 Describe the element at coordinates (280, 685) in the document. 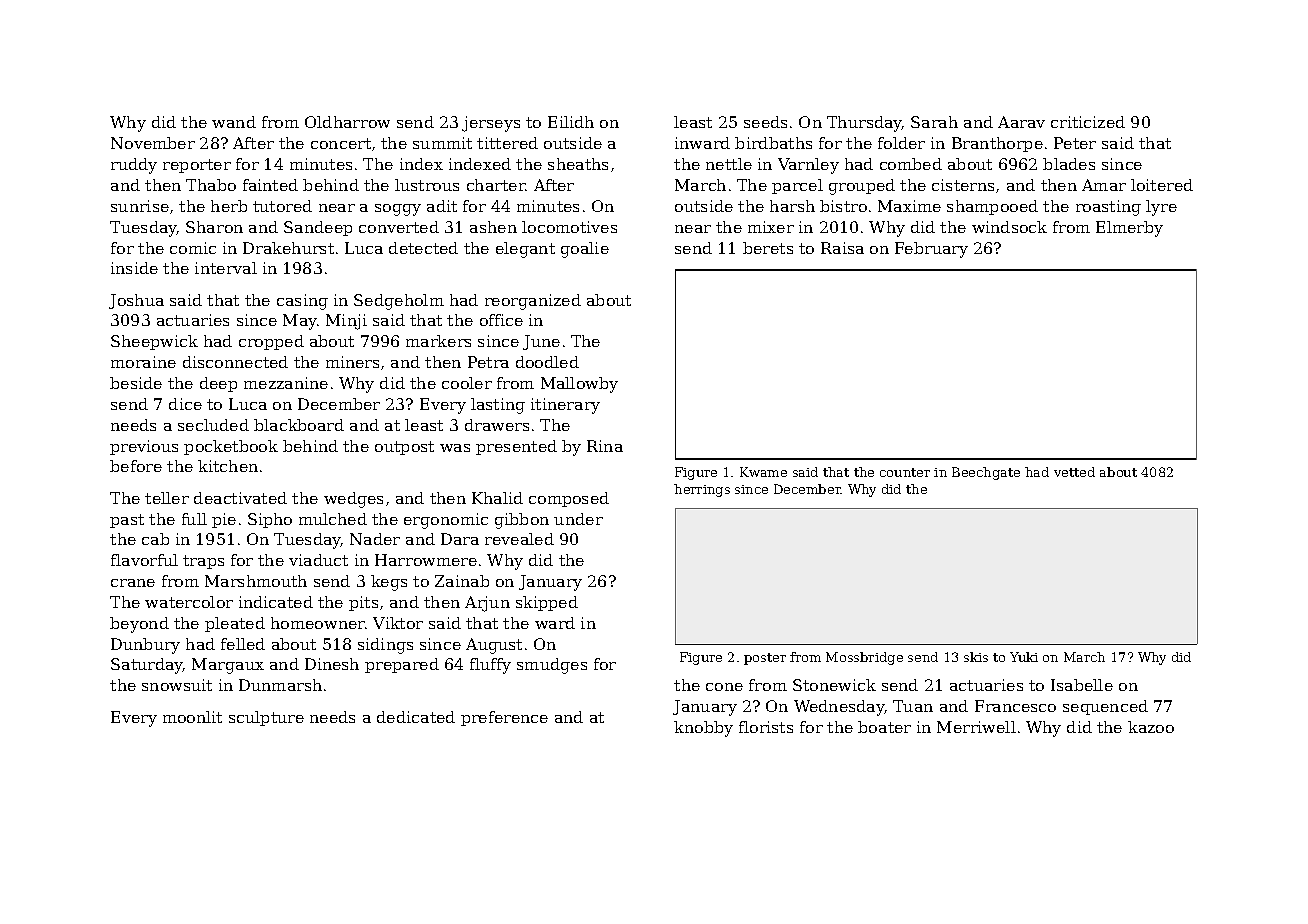

I see `Dunmarsh` at that location.
